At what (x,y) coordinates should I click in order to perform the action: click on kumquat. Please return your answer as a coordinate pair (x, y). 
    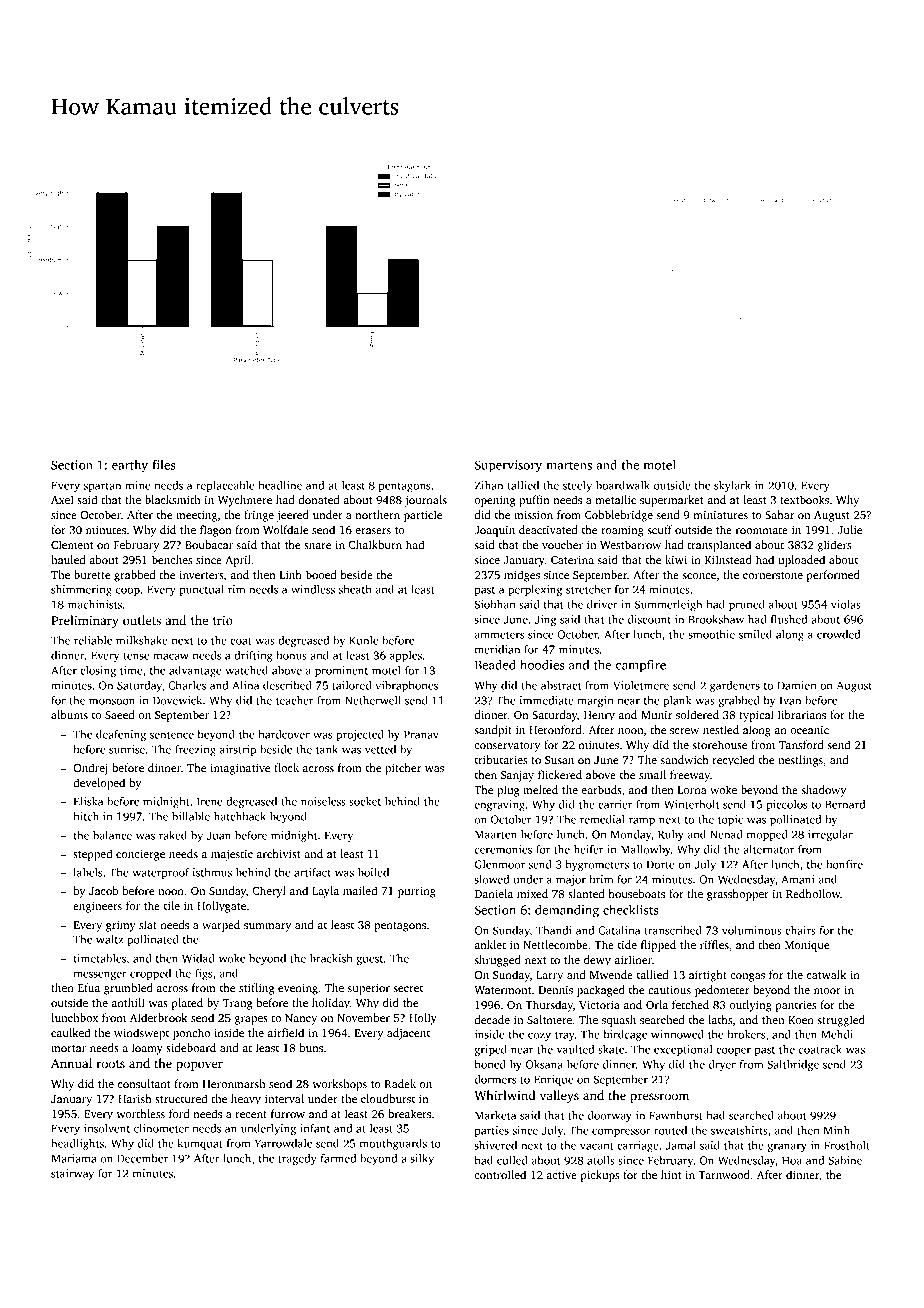
    Looking at the image, I should click on (200, 1144).
